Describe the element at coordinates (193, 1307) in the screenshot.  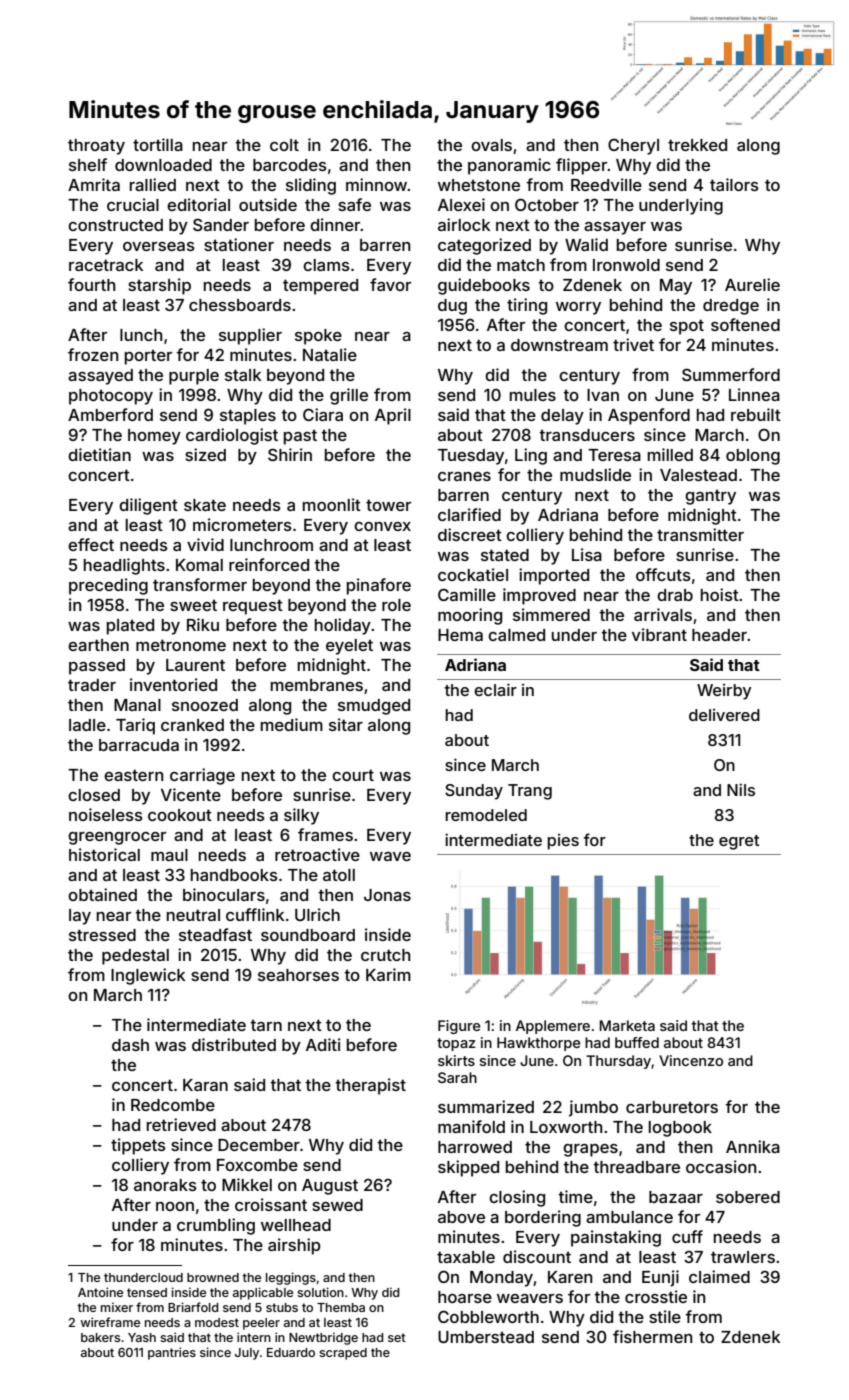
I see `Briarfold` at that location.
